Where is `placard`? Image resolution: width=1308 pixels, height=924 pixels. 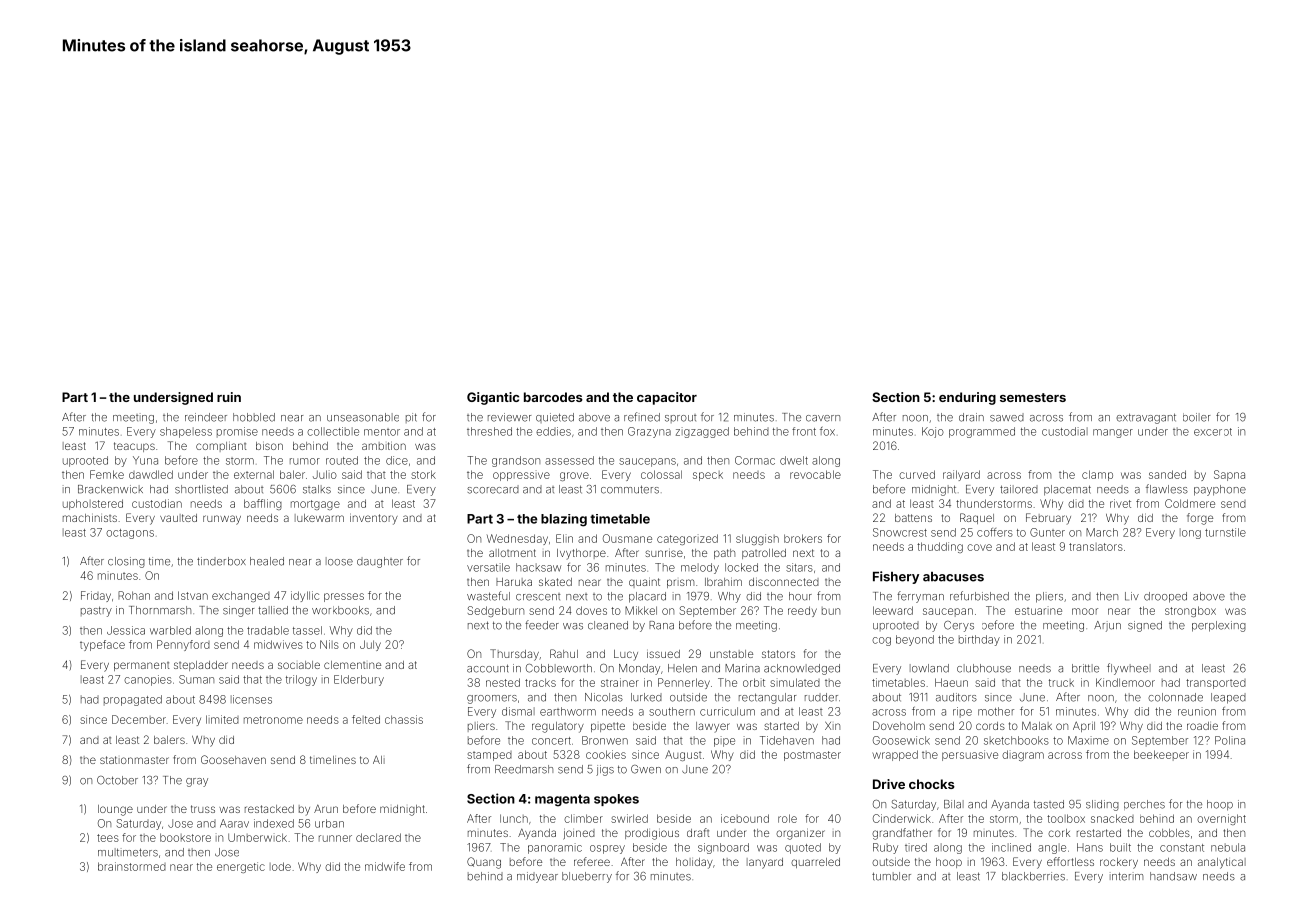 placard is located at coordinates (647, 597).
